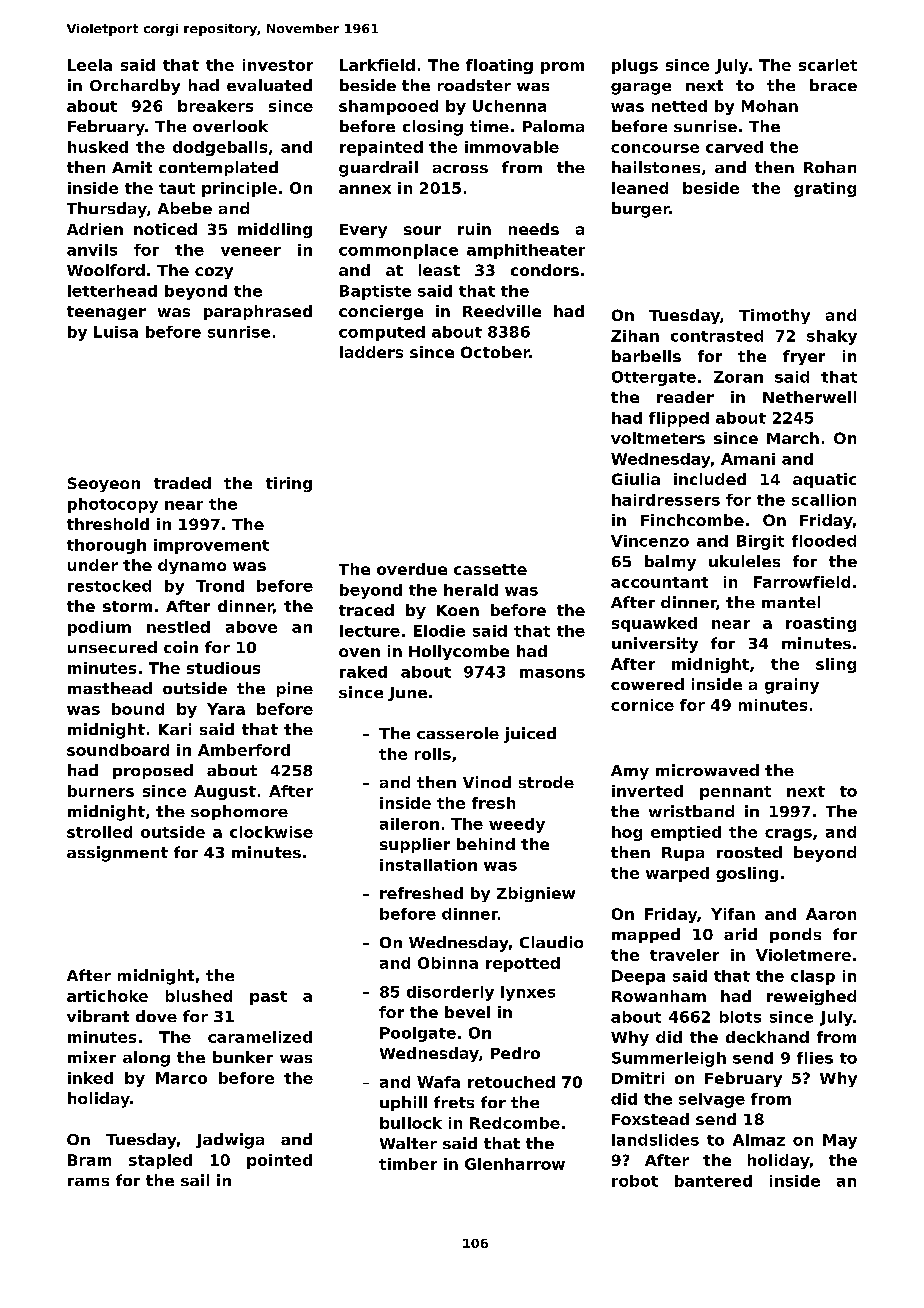 The image size is (924, 1308). I want to click on cassette, so click(490, 569).
